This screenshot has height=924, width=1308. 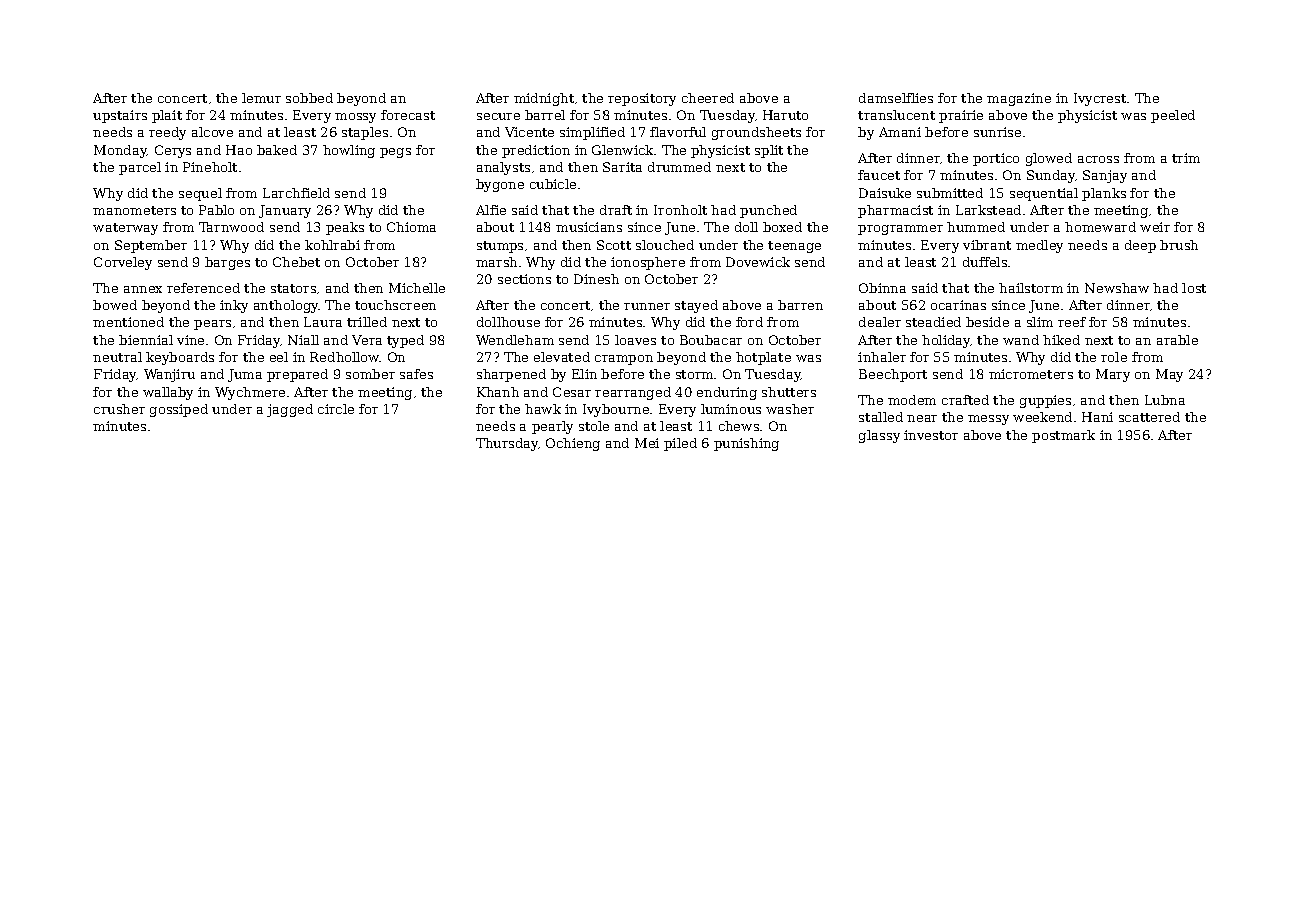 What do you see at coordinates (234, 306) in the screenshot?
I see `inky` at bounding box center [234, 306].
